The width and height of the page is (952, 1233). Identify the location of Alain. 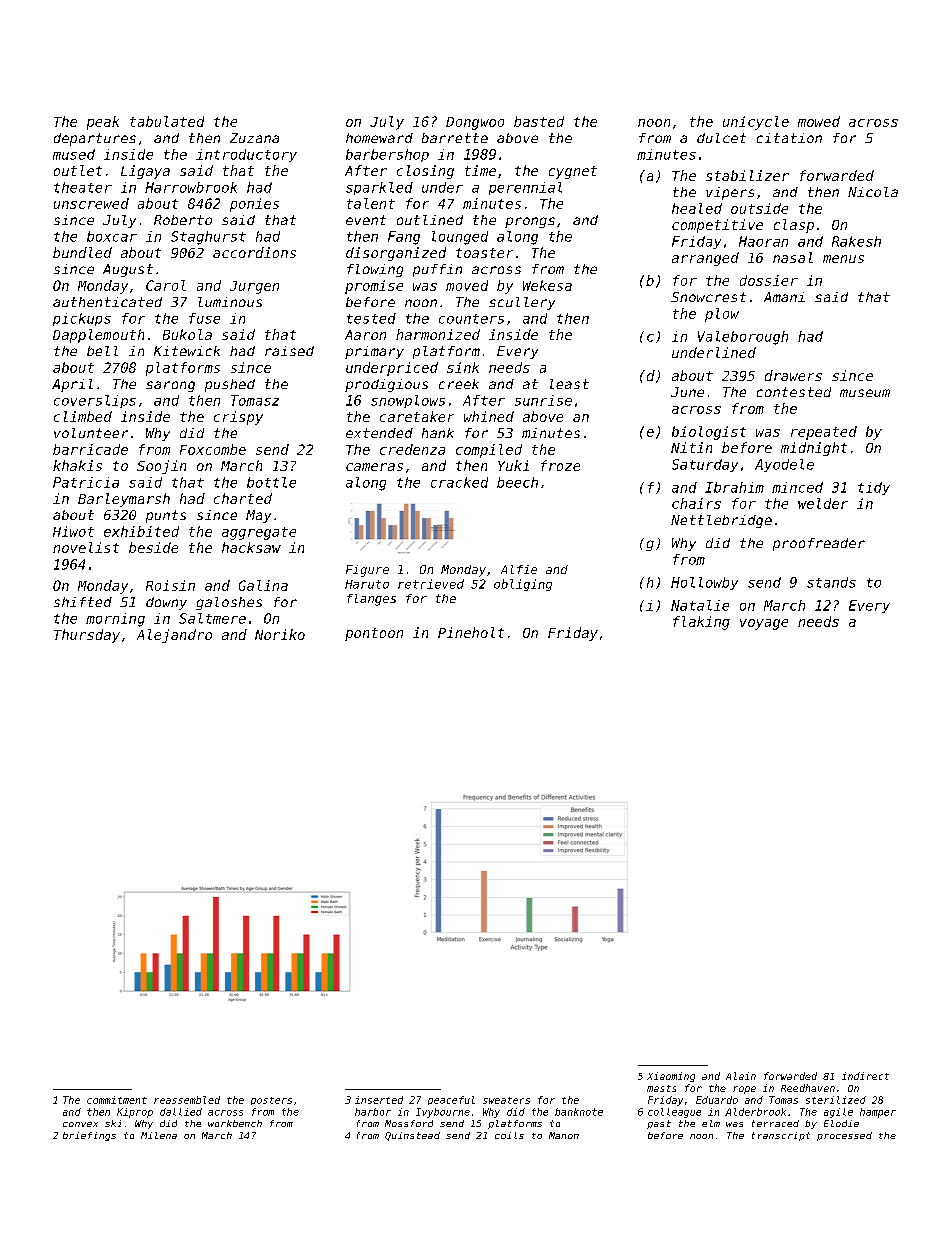
(741, 1076).
